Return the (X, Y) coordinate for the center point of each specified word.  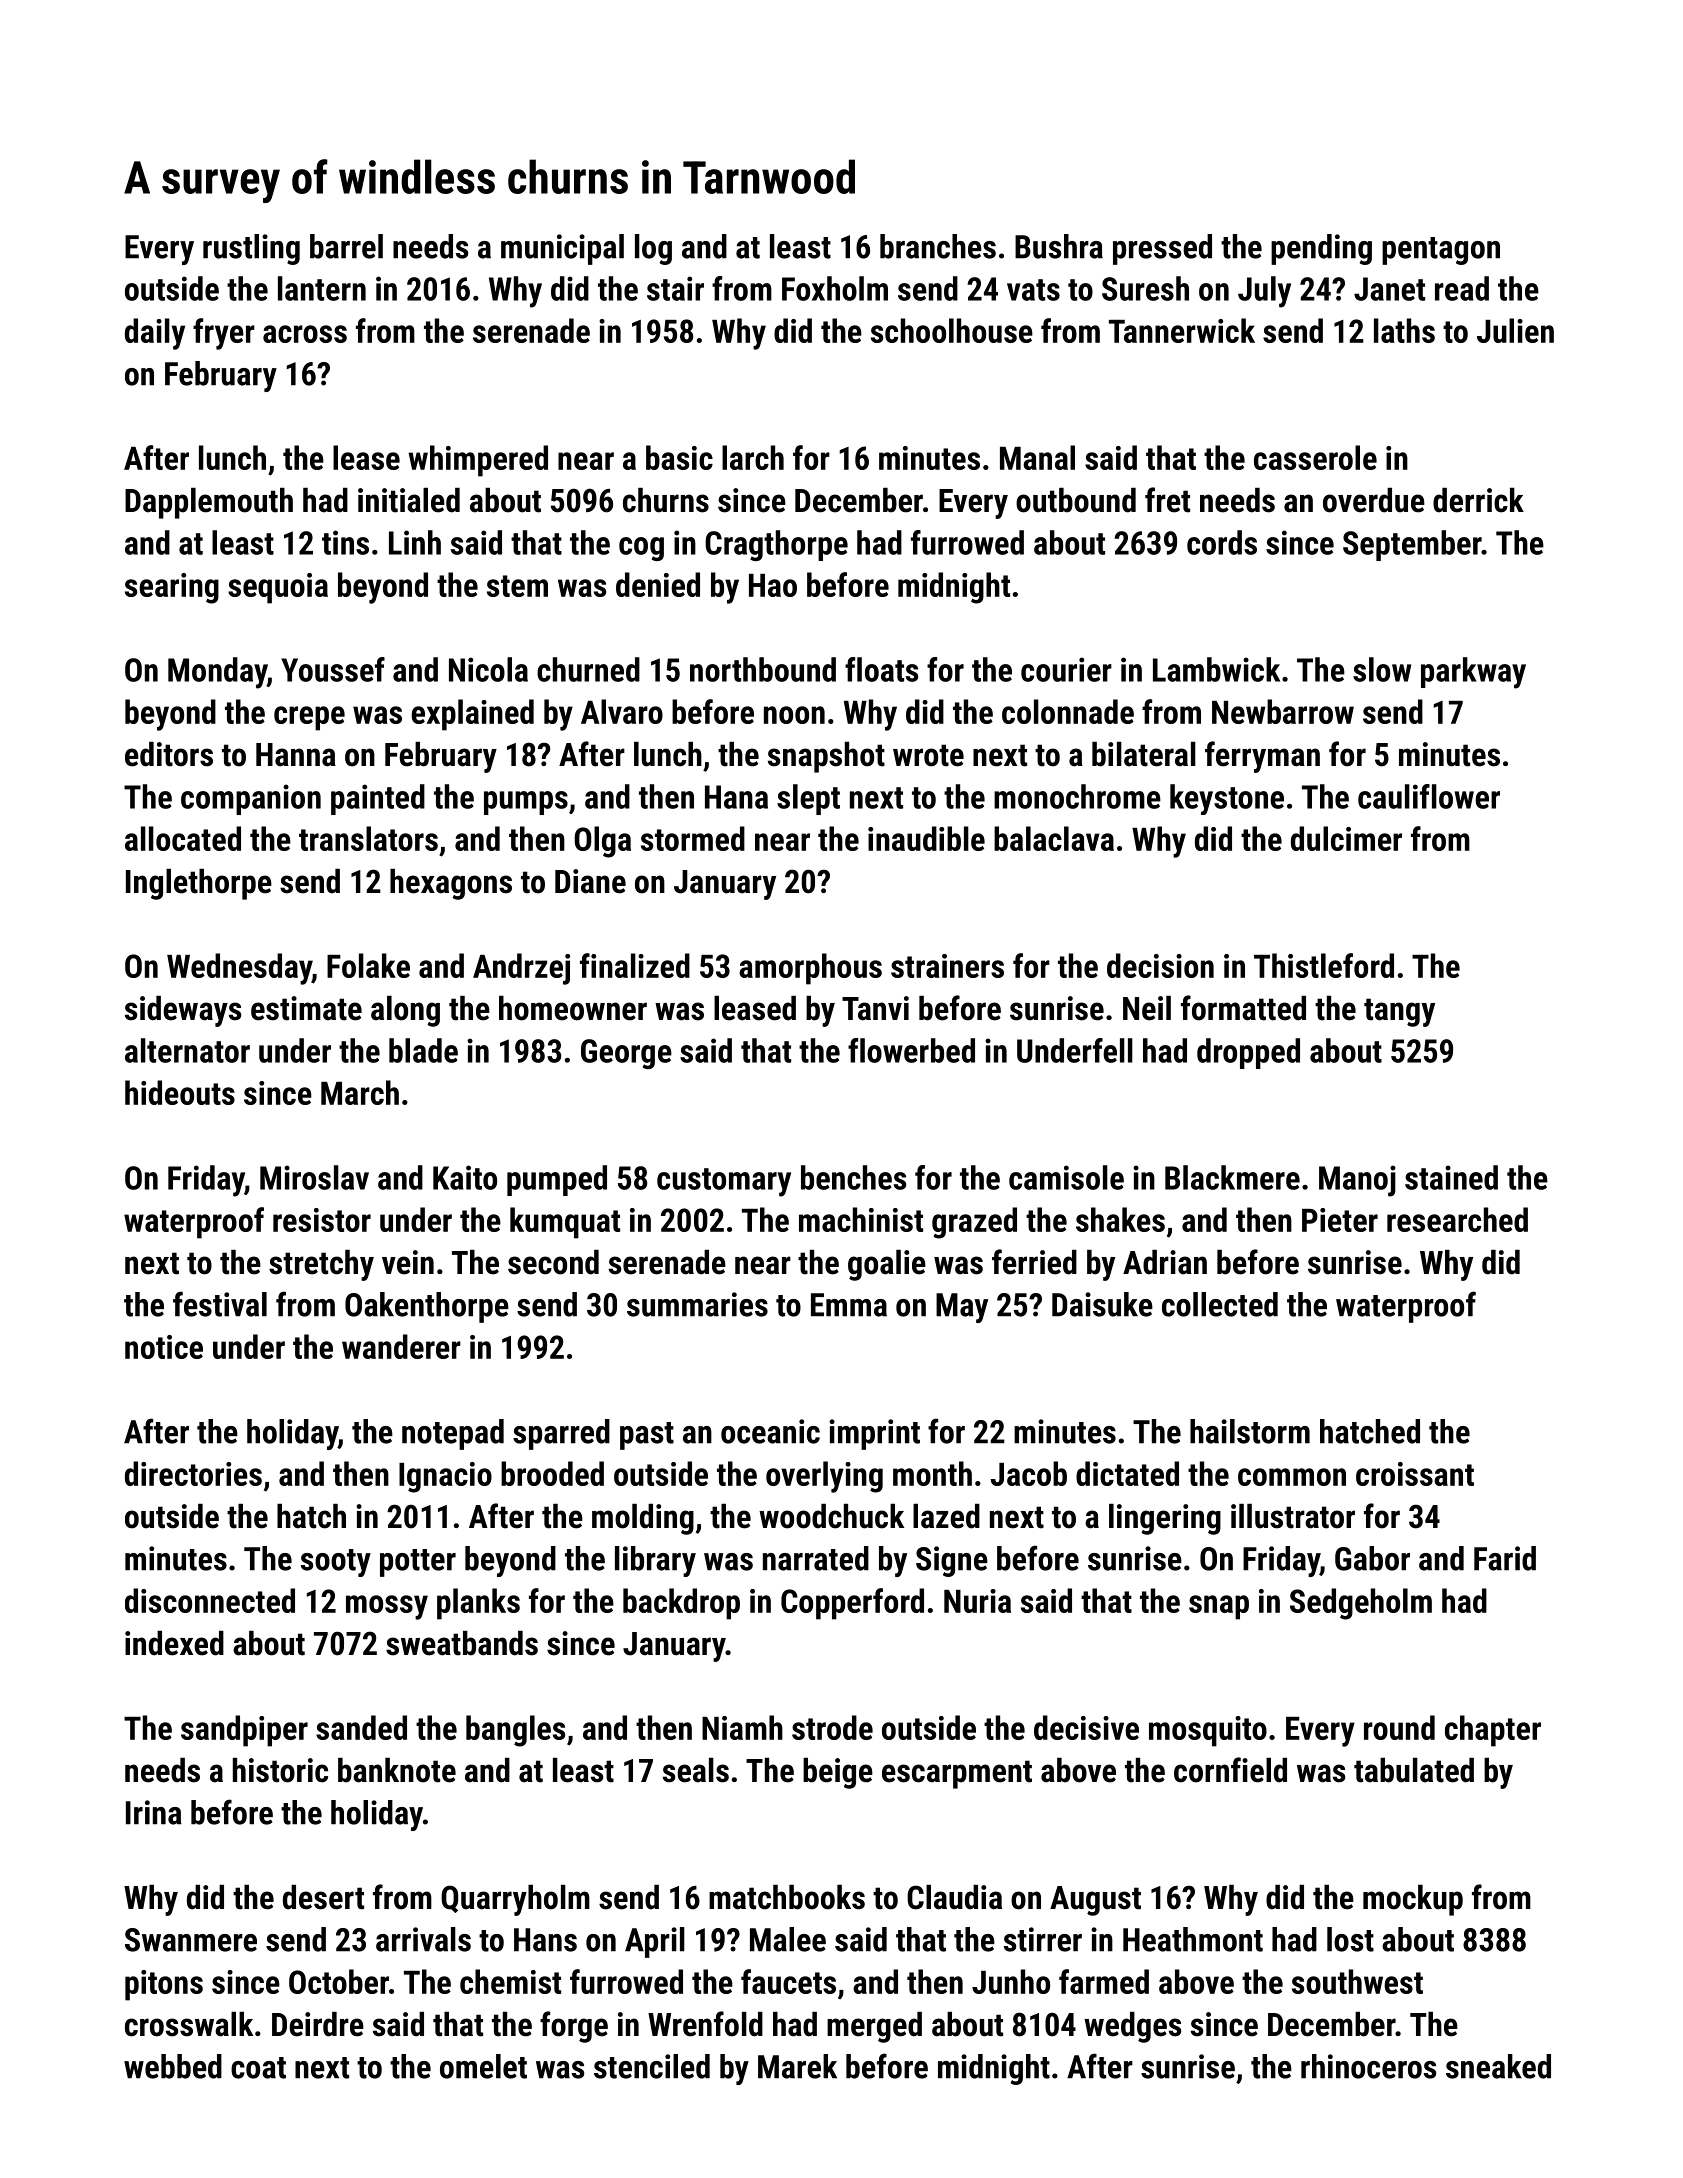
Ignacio (445, 1477)
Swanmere (191, 1940)
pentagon (1441, 251)
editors (169, 754)
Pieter (1340, 1220)
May (962, 1308)
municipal (562, 249)
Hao (773, 585)
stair (675, 288)
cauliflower (1429, 796)
